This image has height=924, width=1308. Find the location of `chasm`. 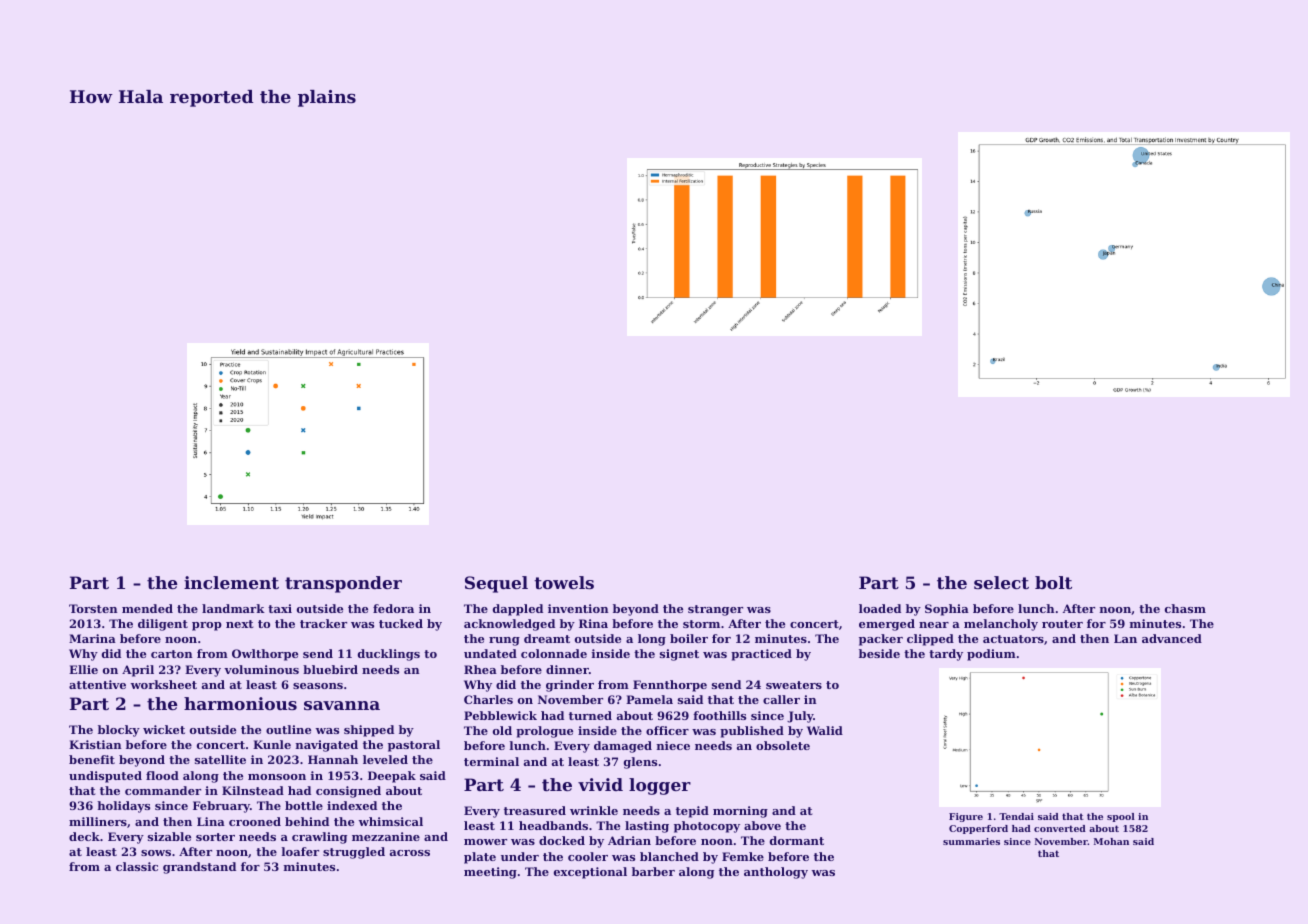

chasm is located at coordinates (1185, 608).
